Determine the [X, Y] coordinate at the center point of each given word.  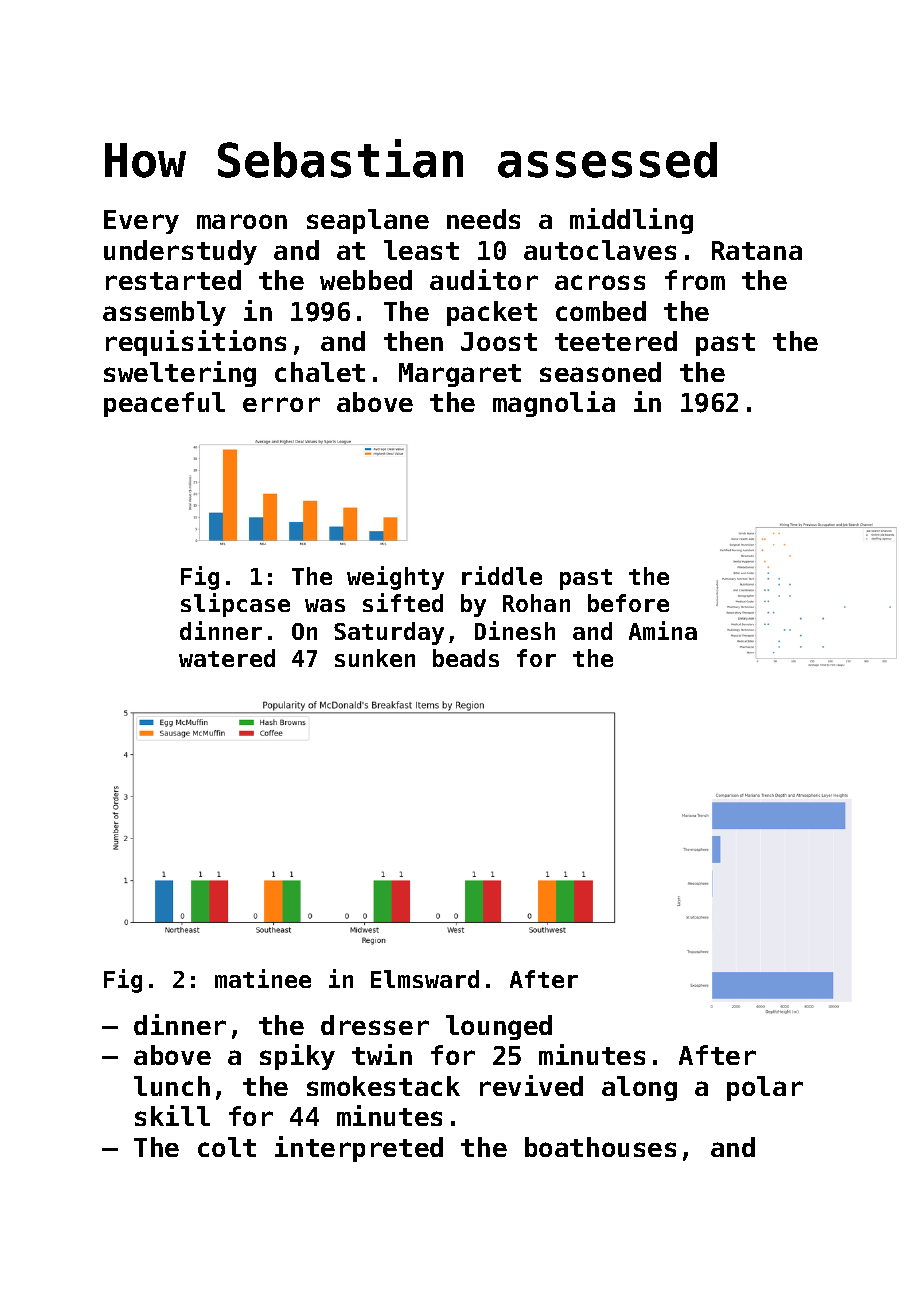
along [639, 1088]
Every [141, 222]
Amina [663, 630]
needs [483, 219]
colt [227, 1147]
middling [631, 221]
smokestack [383, 1086]
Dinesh [515, 630]
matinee [263, 978]
